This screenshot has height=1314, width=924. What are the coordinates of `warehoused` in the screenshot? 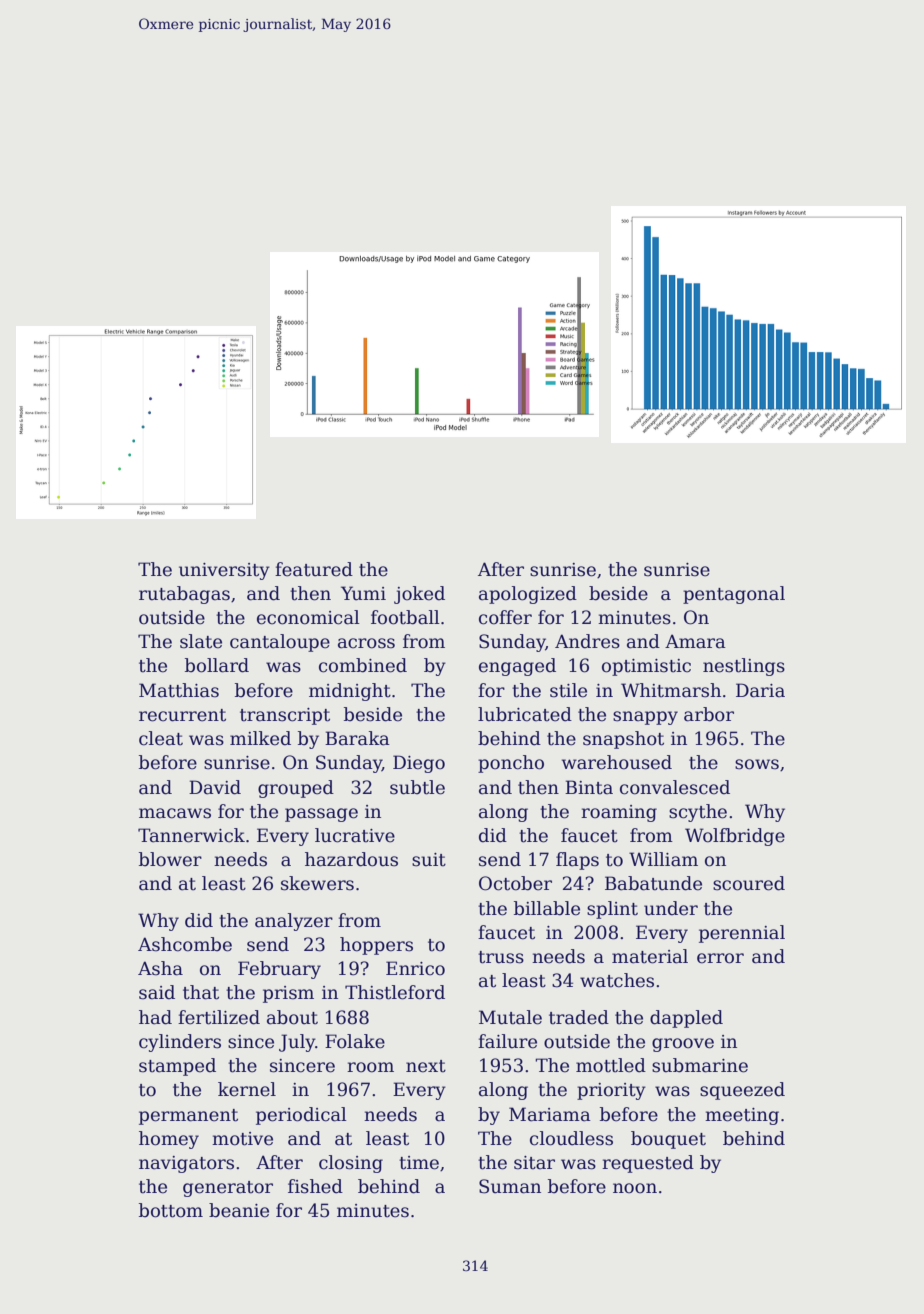 It's located at (617, 762).
